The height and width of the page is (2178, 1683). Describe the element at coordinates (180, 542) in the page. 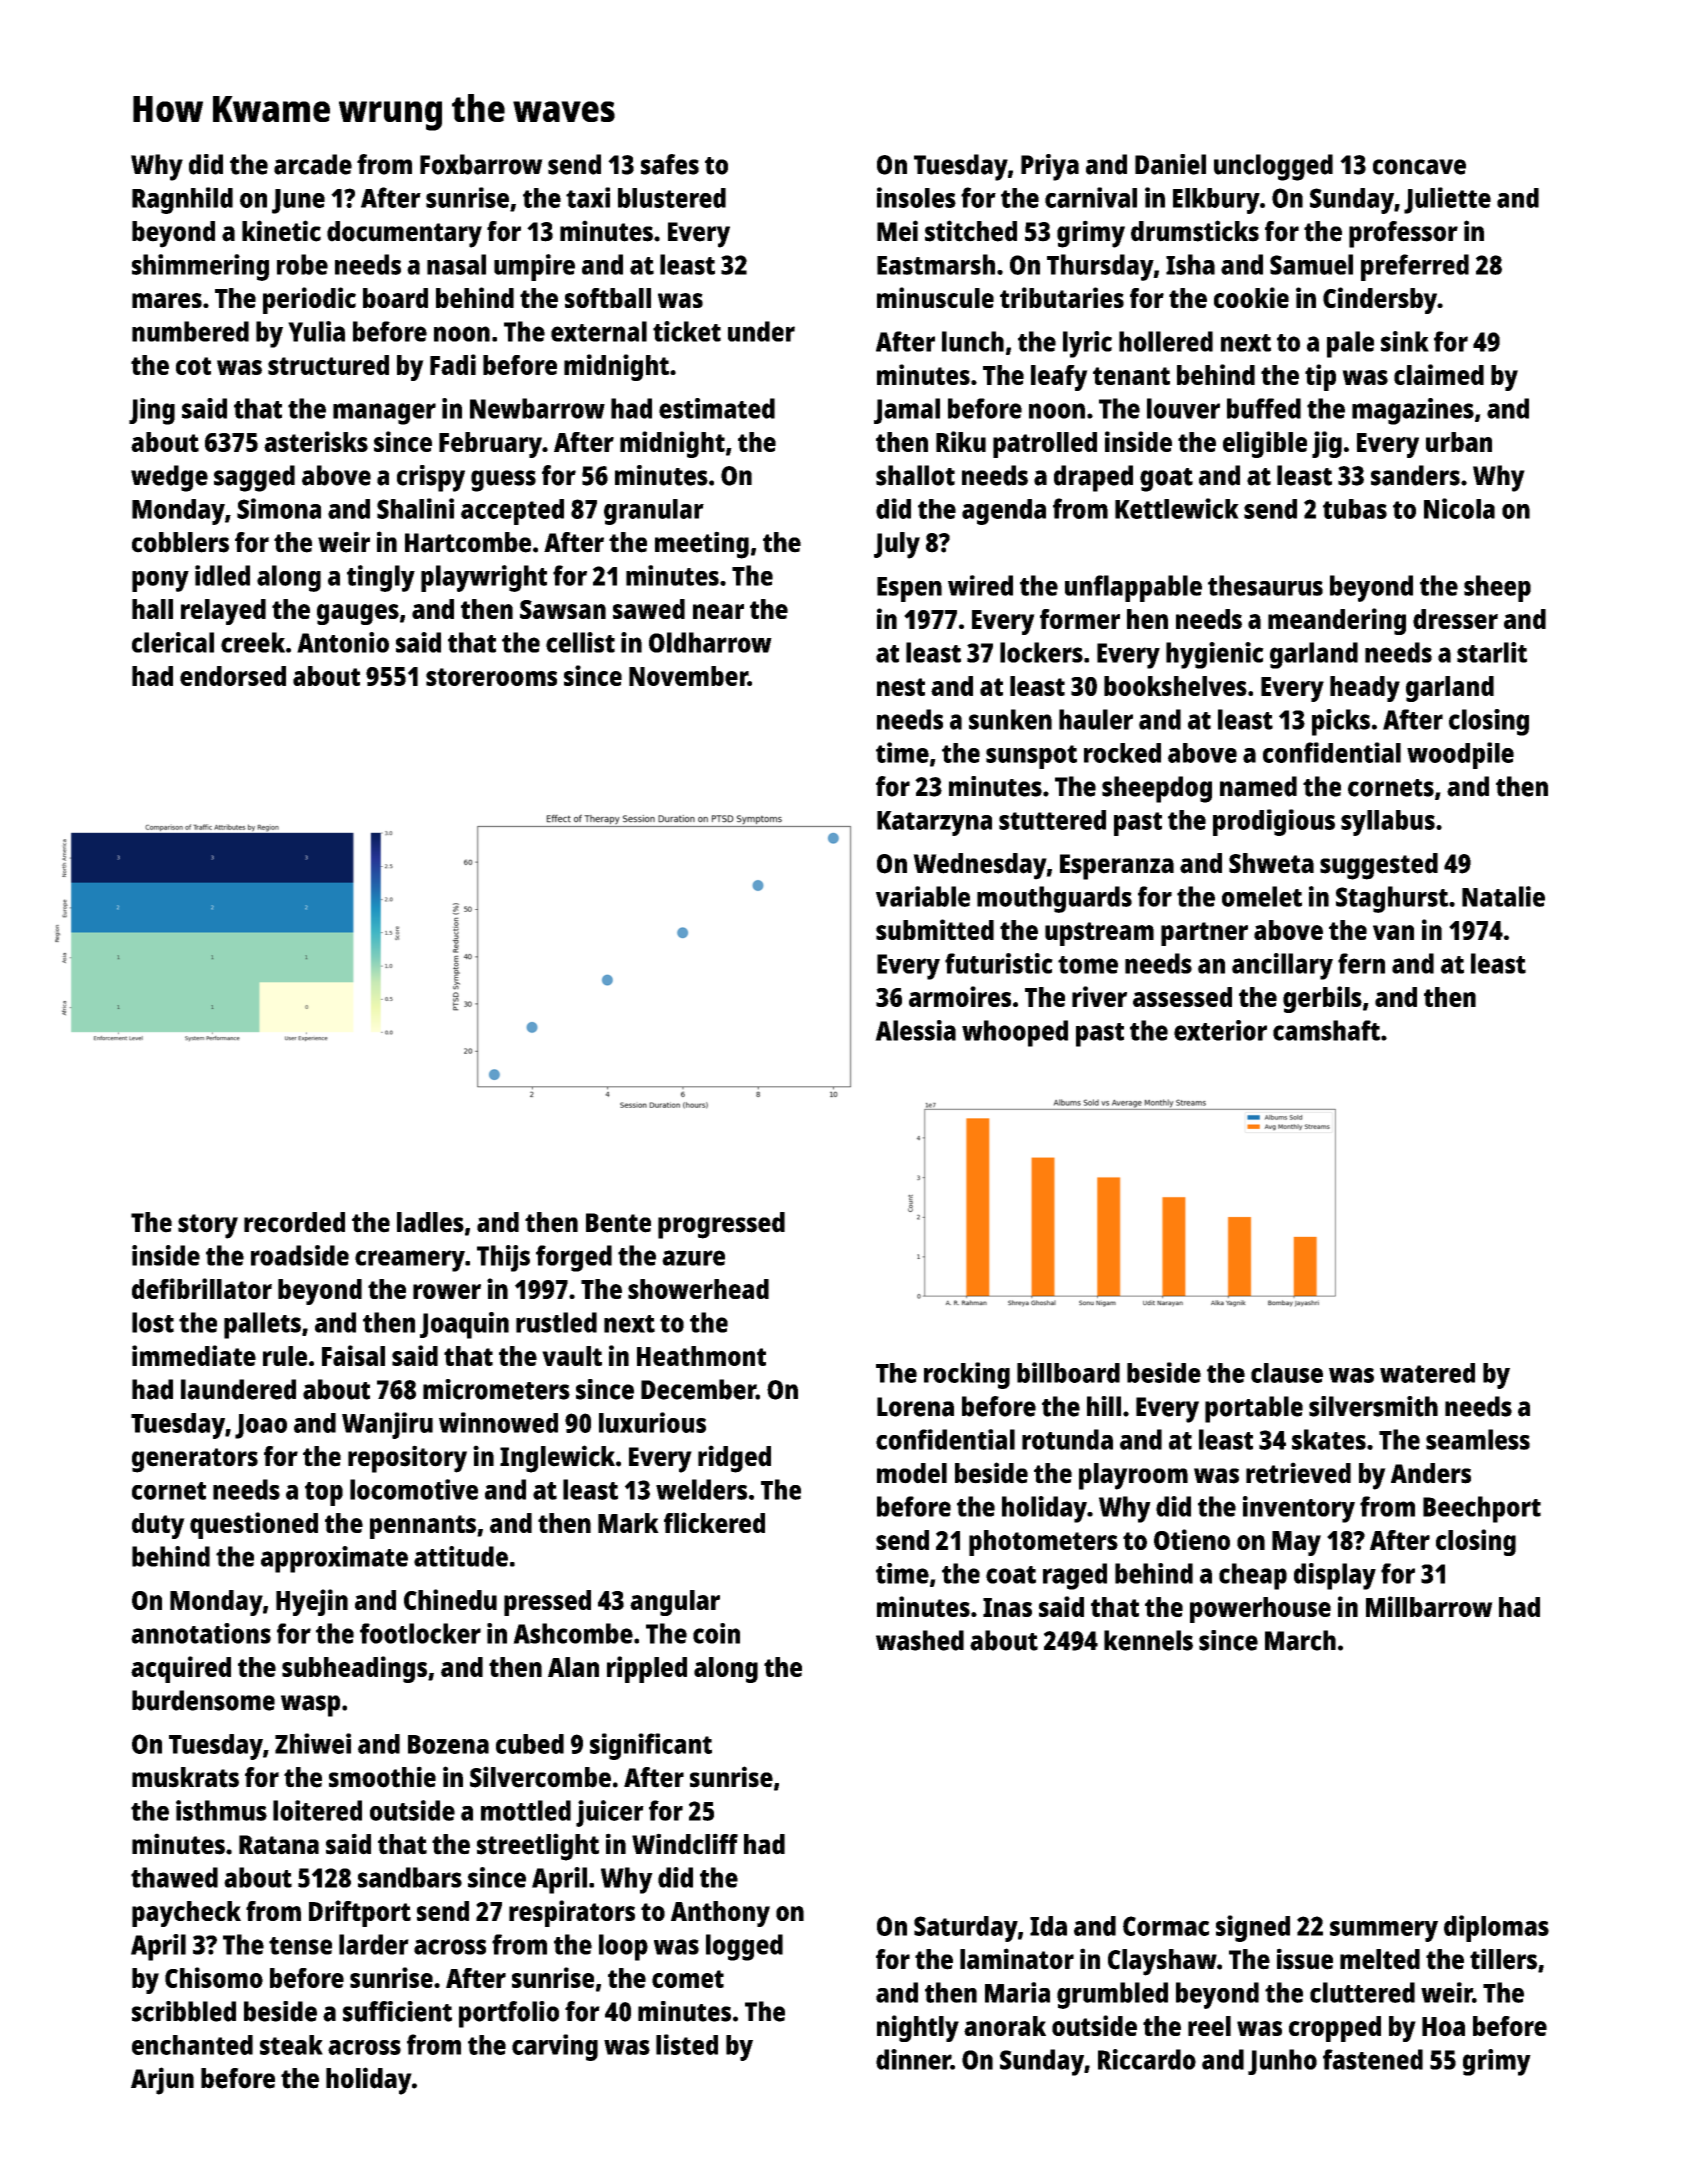

I see `cobblers` at that location.
